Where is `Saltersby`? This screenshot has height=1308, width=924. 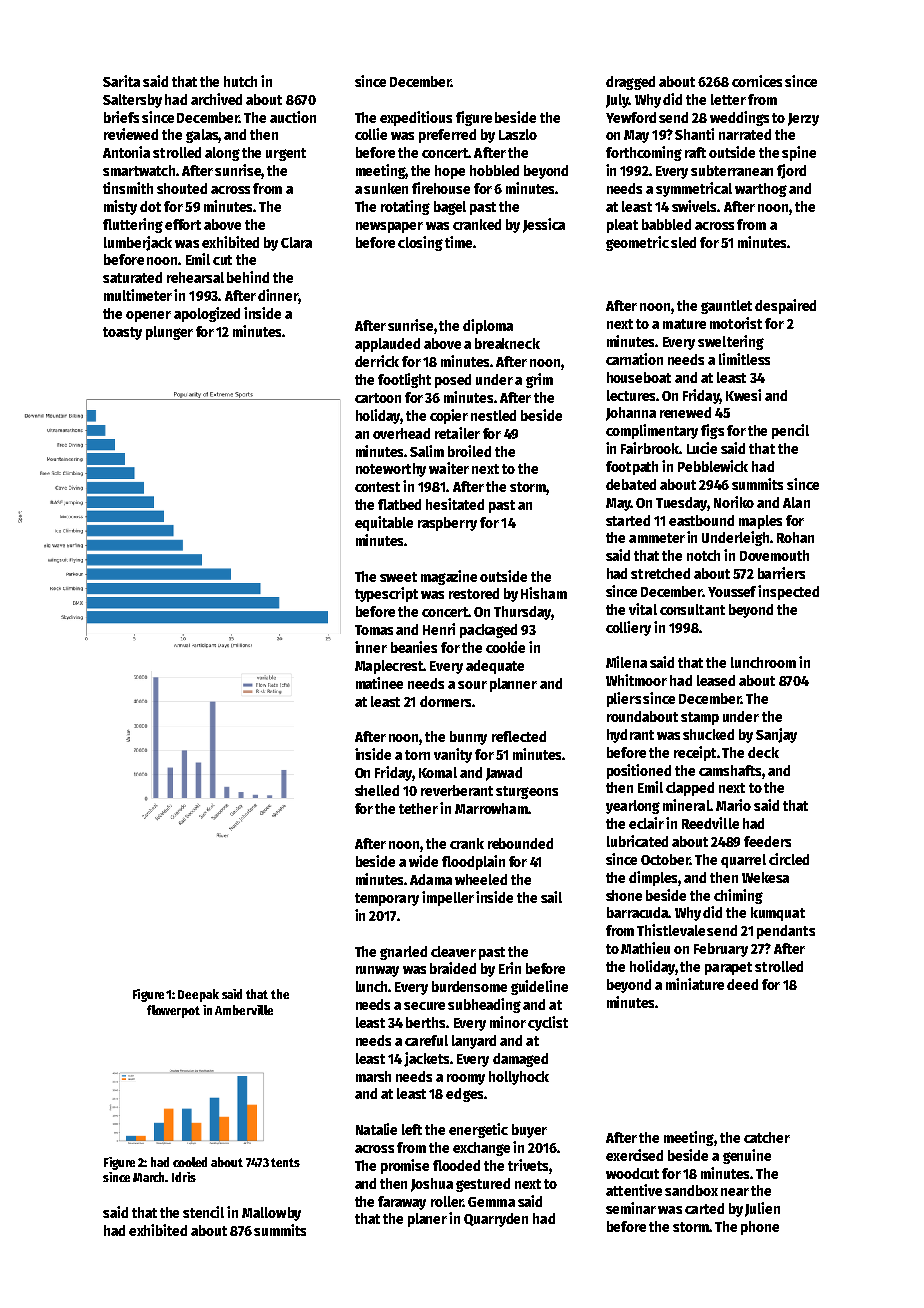
Saltersby is located at coordinates (132, 101).
